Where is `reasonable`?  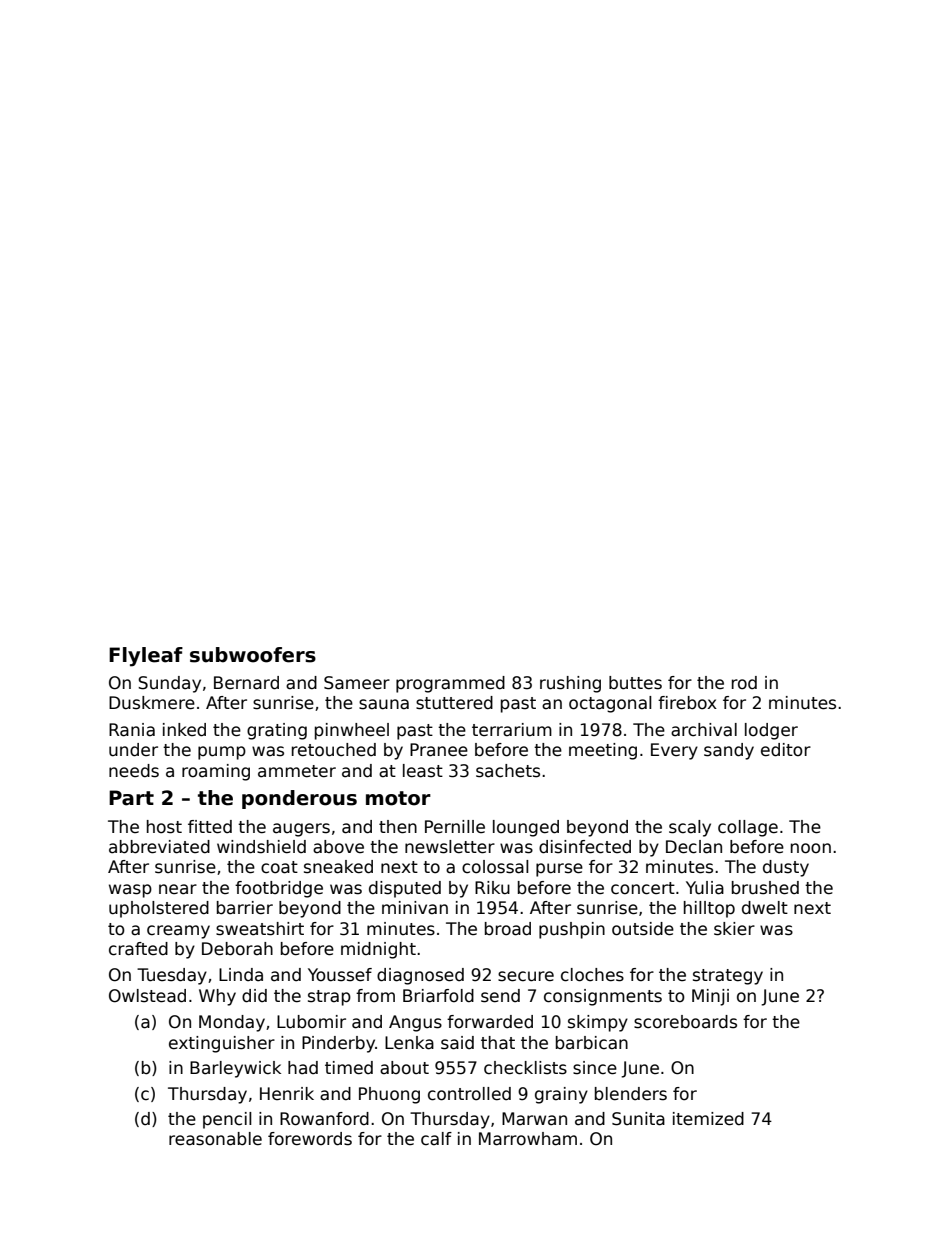
reasonable is located at coordinates (215, 1139).
